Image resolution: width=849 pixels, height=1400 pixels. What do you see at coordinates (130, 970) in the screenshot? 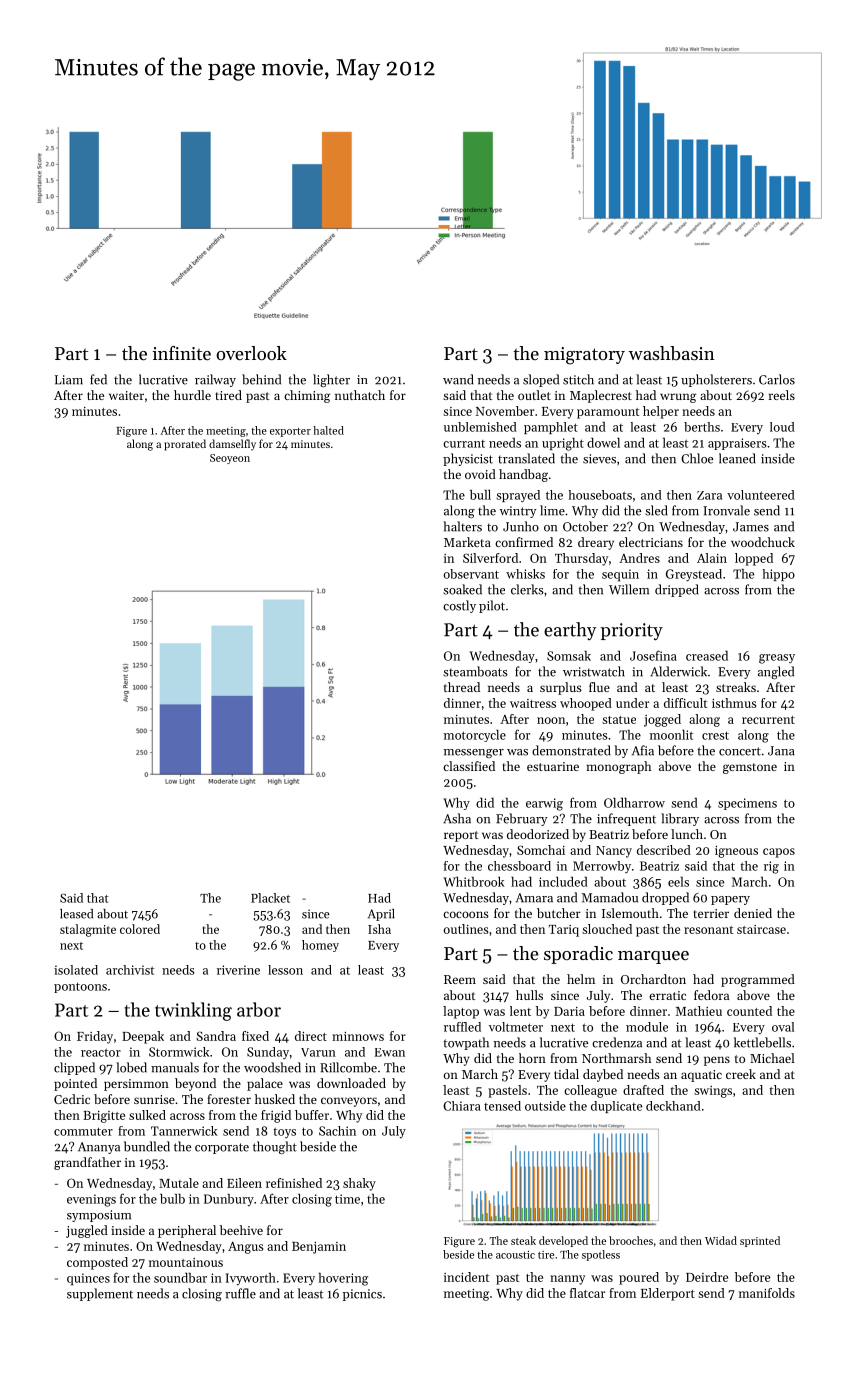
I see `archivist` at bounding box center [130, 970].
